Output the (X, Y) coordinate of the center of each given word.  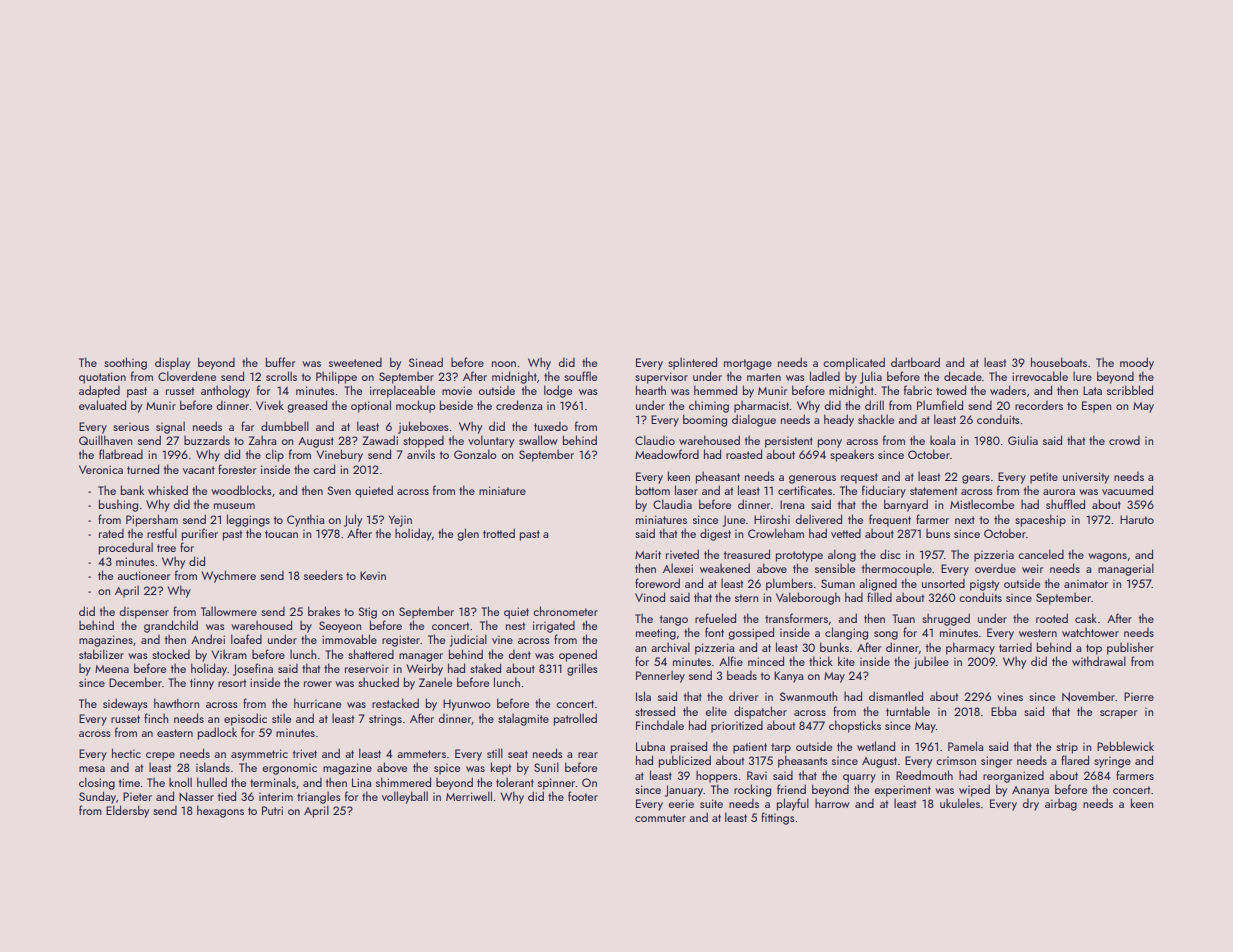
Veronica (101, 469)
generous (812, 479)
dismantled (896, 696)
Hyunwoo (467, 705)
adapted (99, 391)
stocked (171, 654)
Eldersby (127, 811)
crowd (1124, 440)
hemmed (715, 390)
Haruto (1137, 519)
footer (583, 796)
